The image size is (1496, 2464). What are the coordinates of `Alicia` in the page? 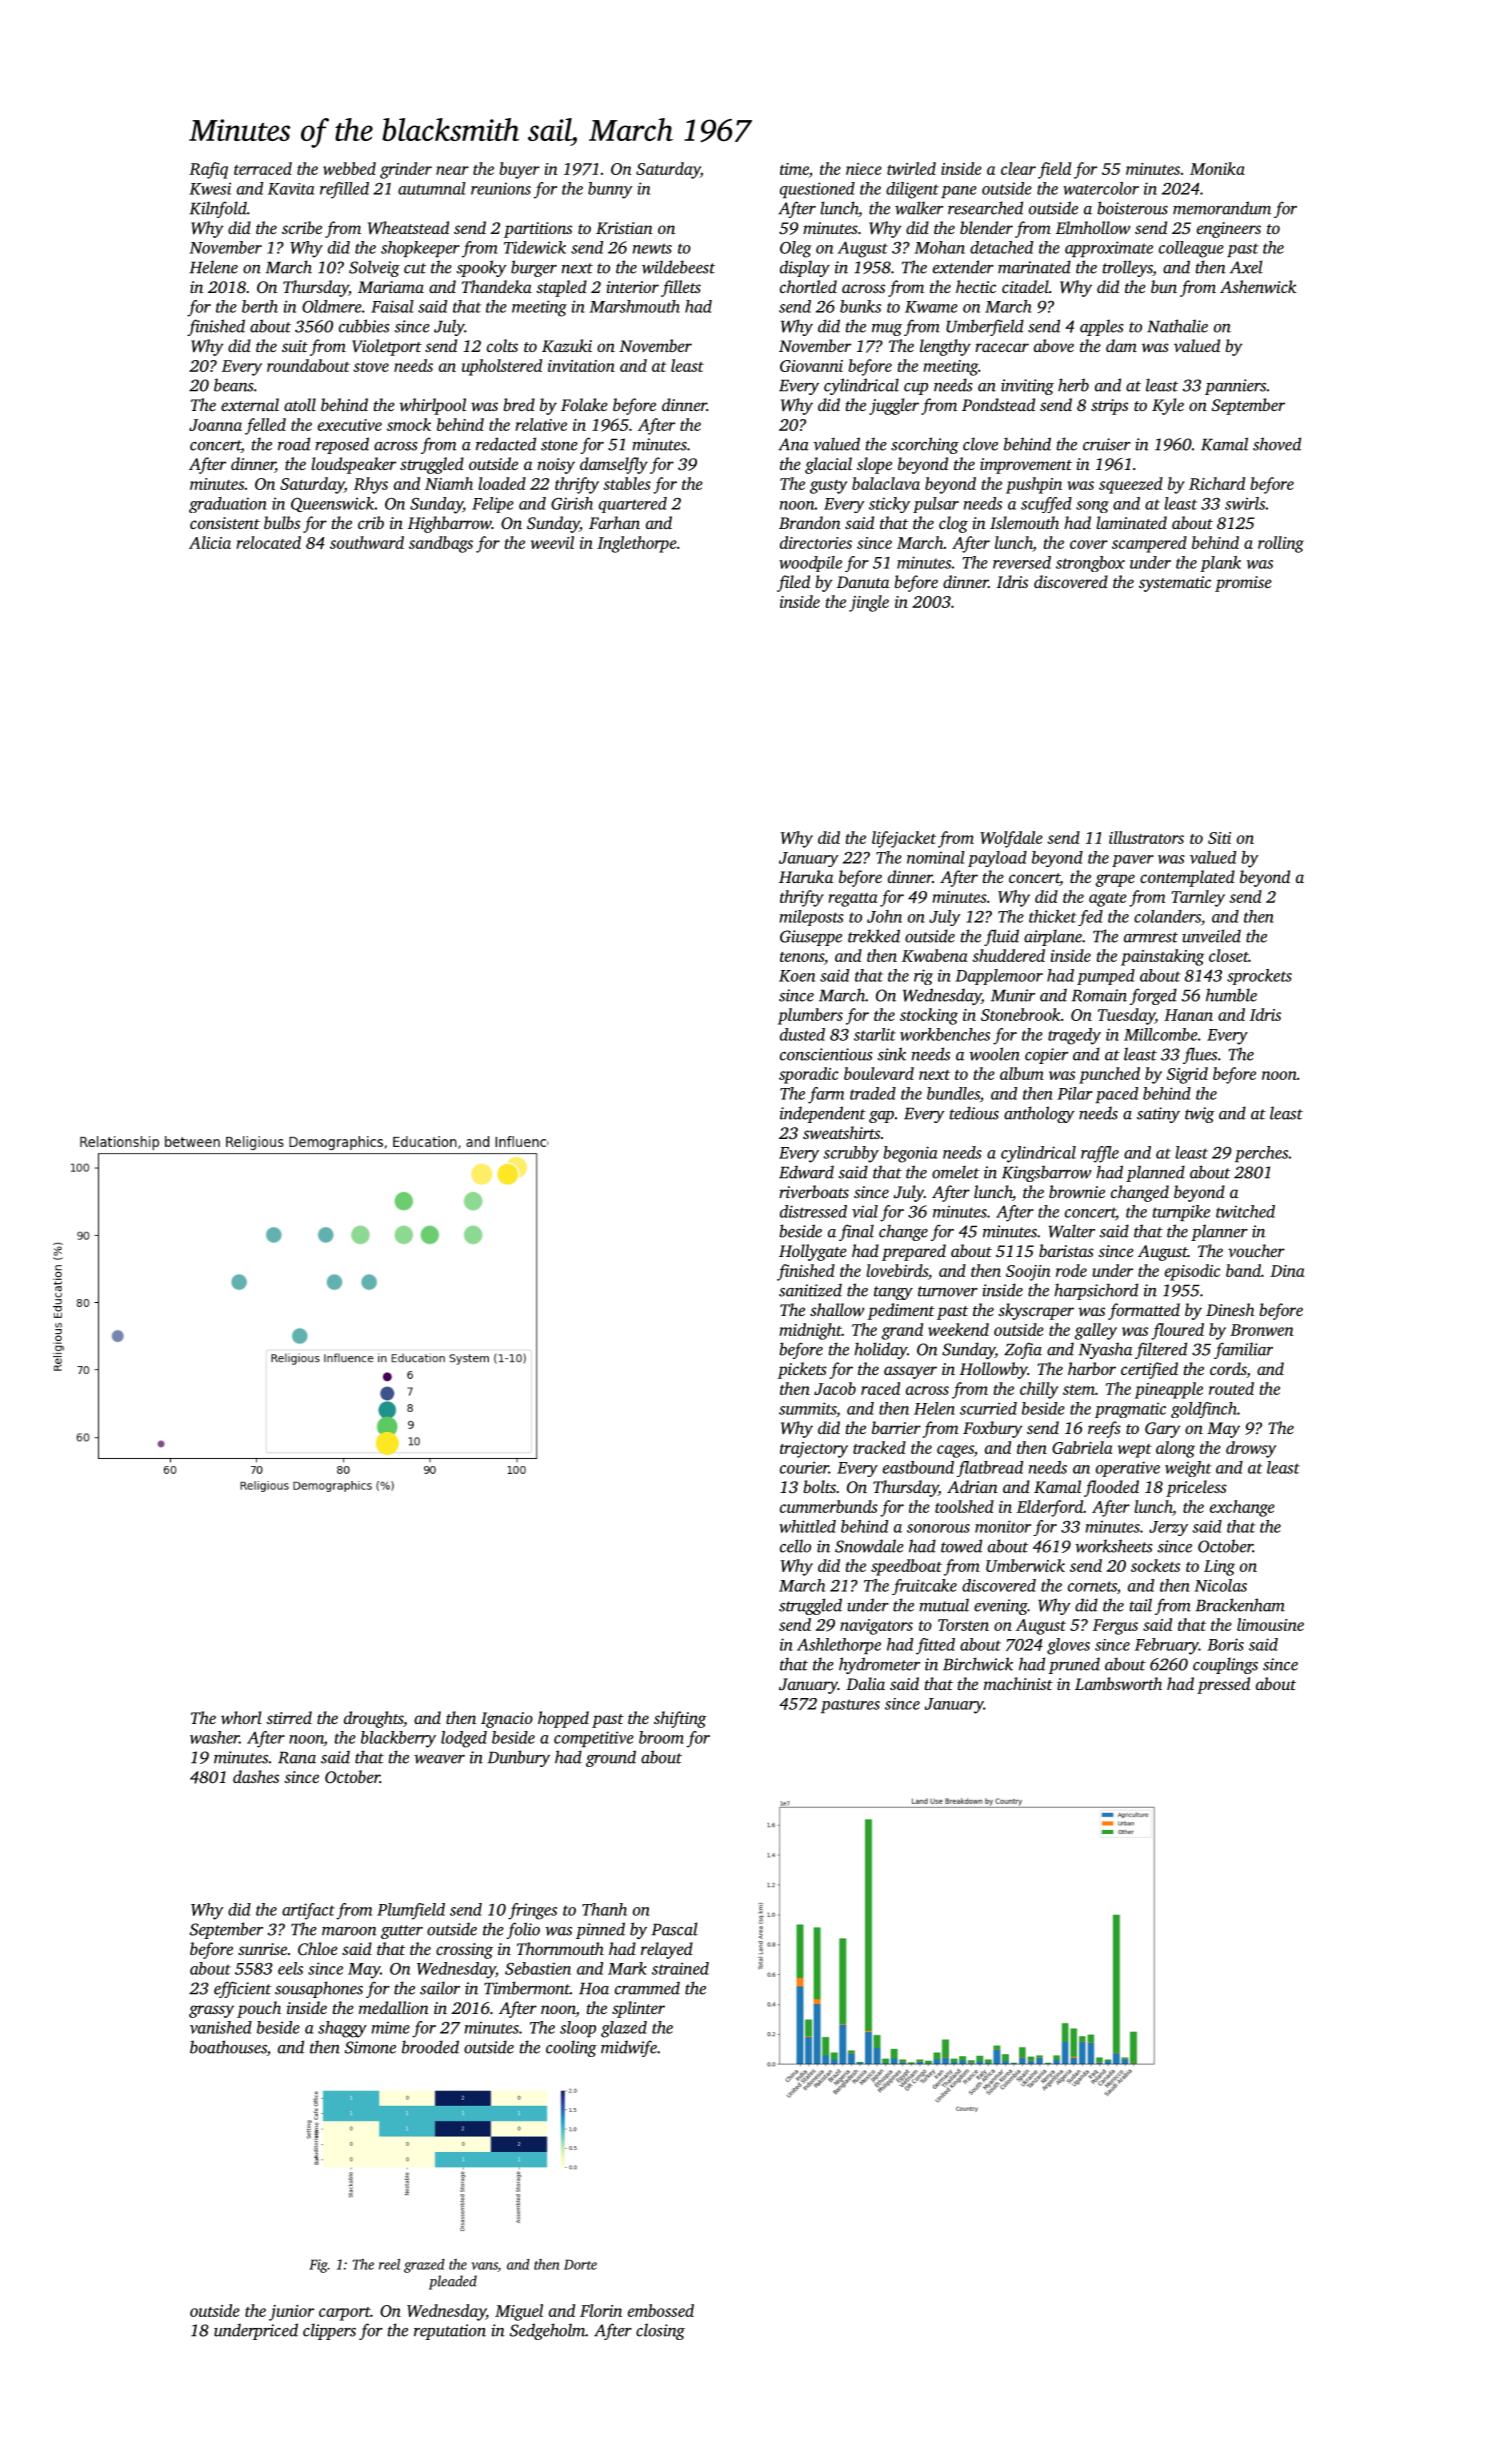 It's located at (210, 542).
